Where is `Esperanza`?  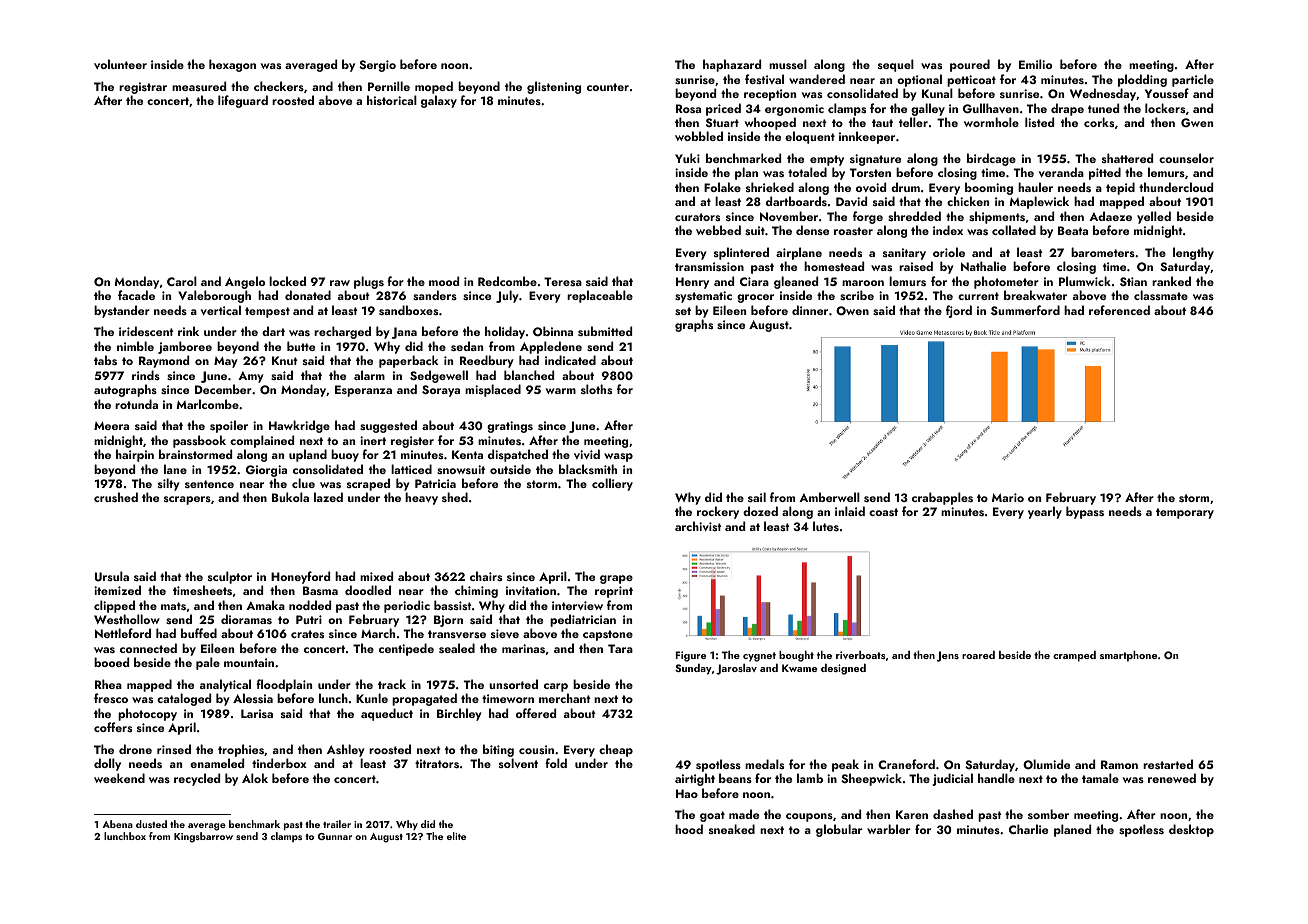 Esperanza is located at coordinates (363, 391).
